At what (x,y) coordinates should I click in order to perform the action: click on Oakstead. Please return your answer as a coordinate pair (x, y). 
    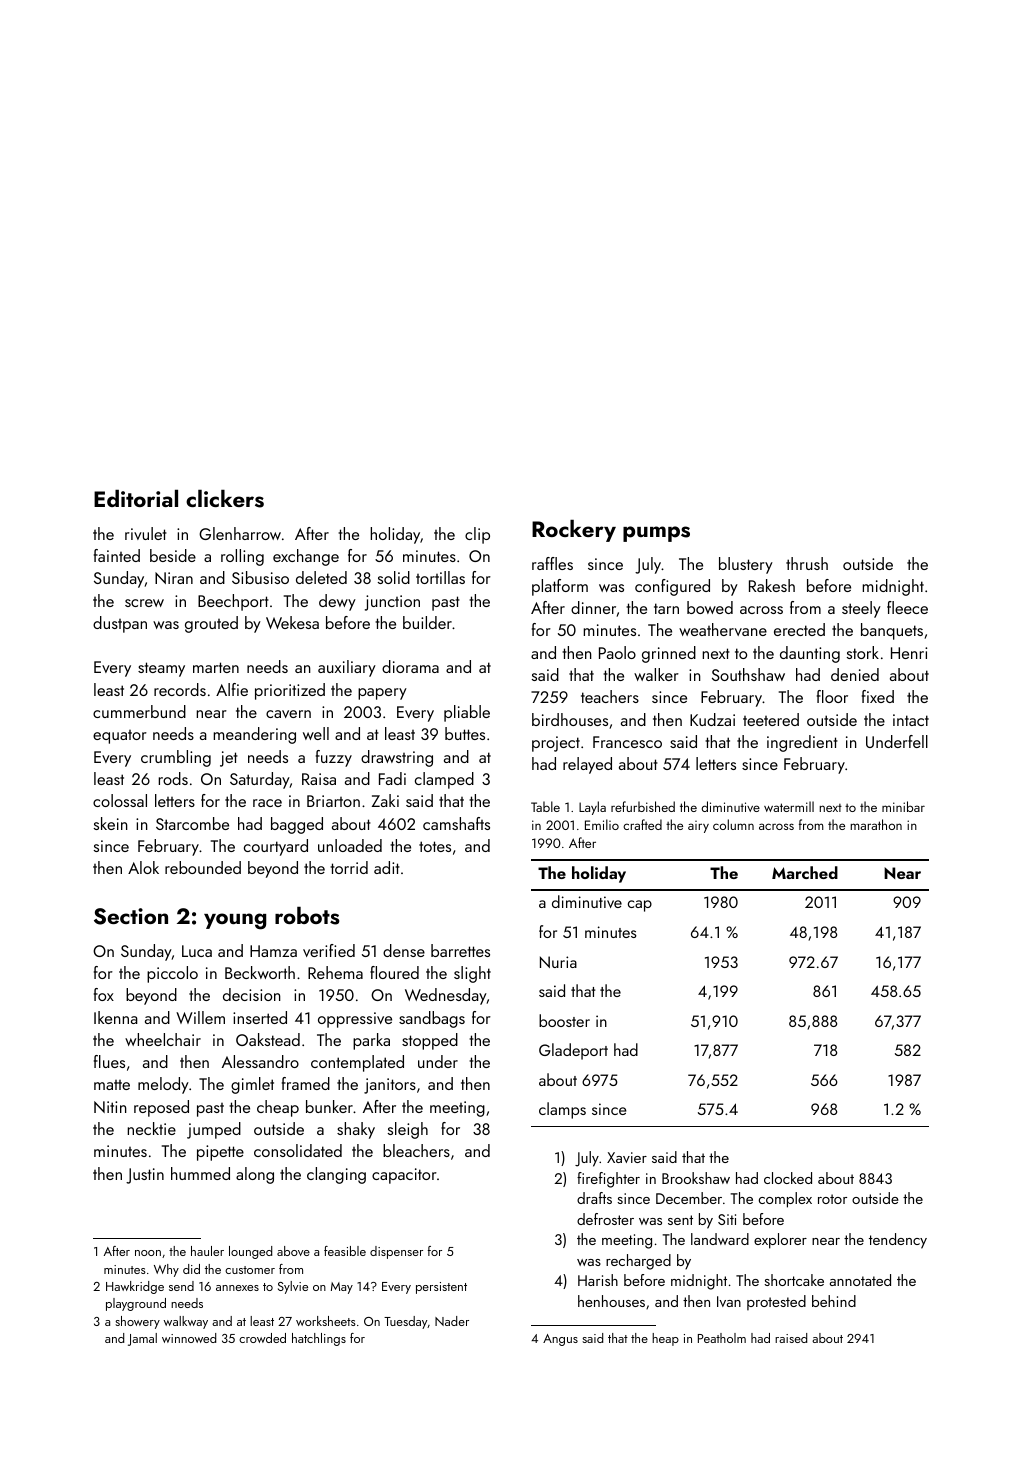
    Looking at the image, I should click on (268, 1039).
